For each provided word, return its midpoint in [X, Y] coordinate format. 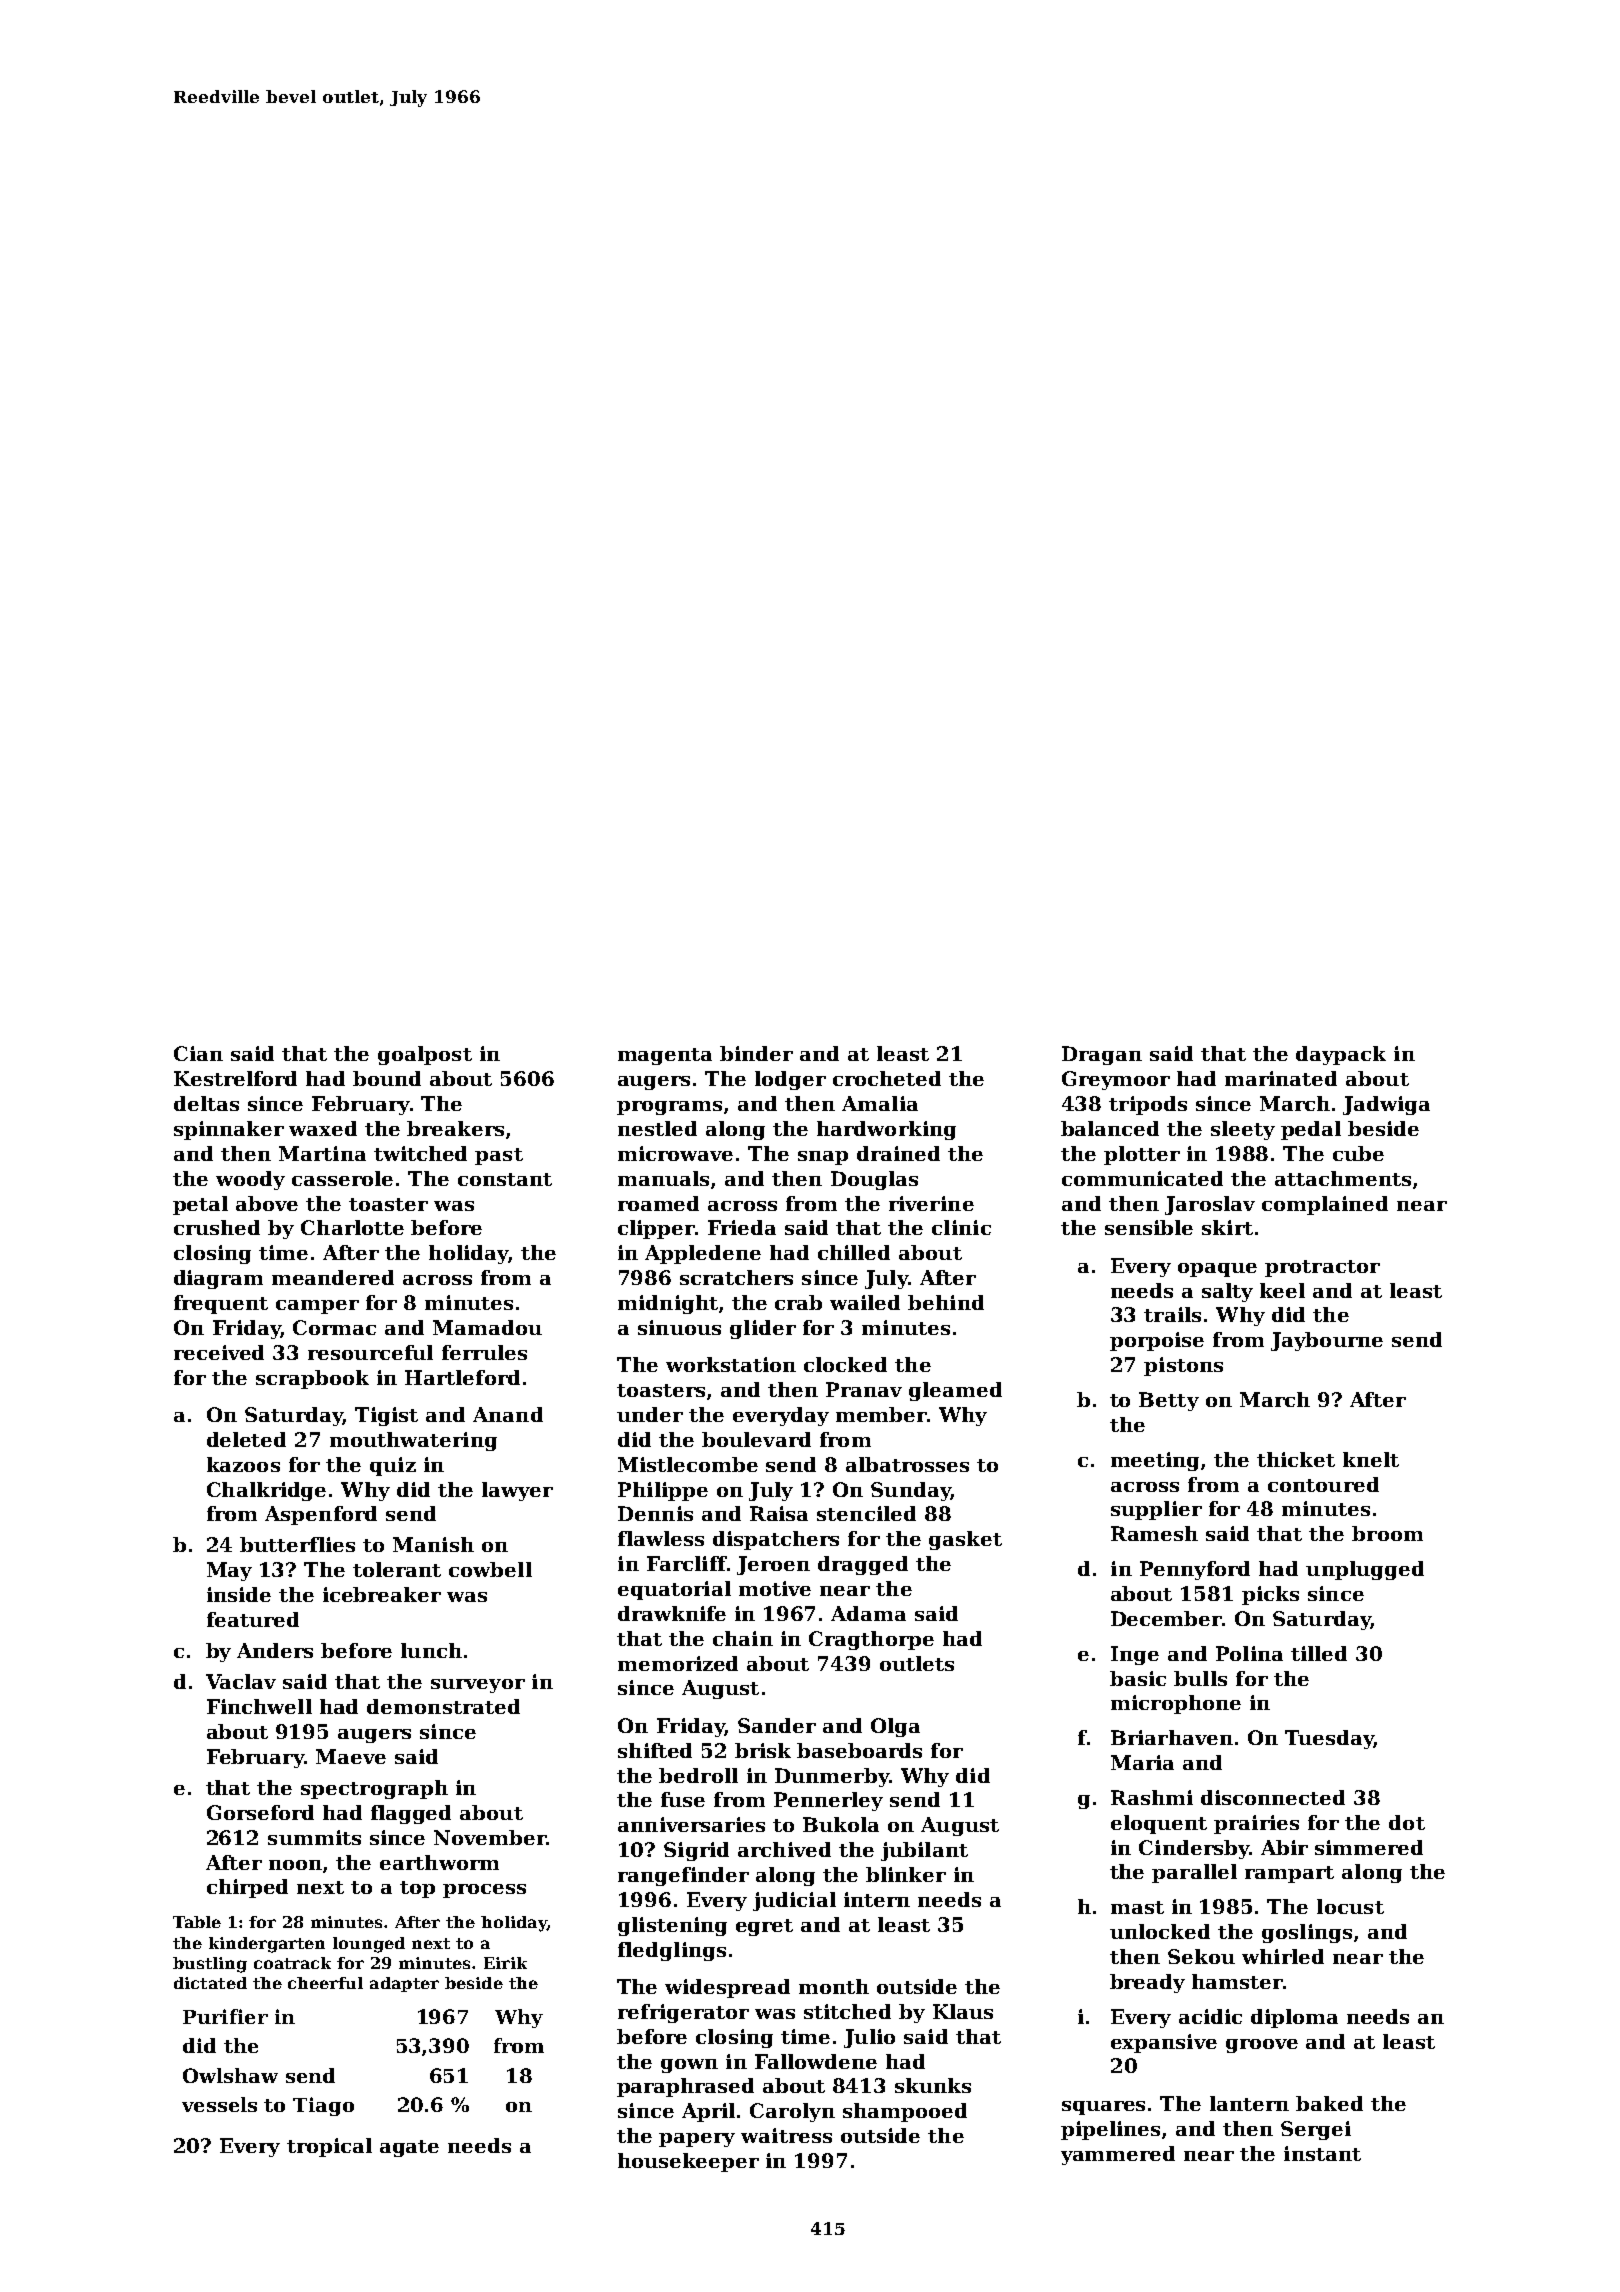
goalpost [425, 1055]
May [229, 1571]
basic [1138, 1678]
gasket [965, 1540]
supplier [1156, 1510]
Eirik [505, 1963]
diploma [1294, 2018]
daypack [1341, 1055]
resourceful [370, 1352]
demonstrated [443, 1706]
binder [756, 1053]
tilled [1319, 1653]
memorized [678, 1663]
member [881, 1414]
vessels [219, 2104]
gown [689, 2066]
